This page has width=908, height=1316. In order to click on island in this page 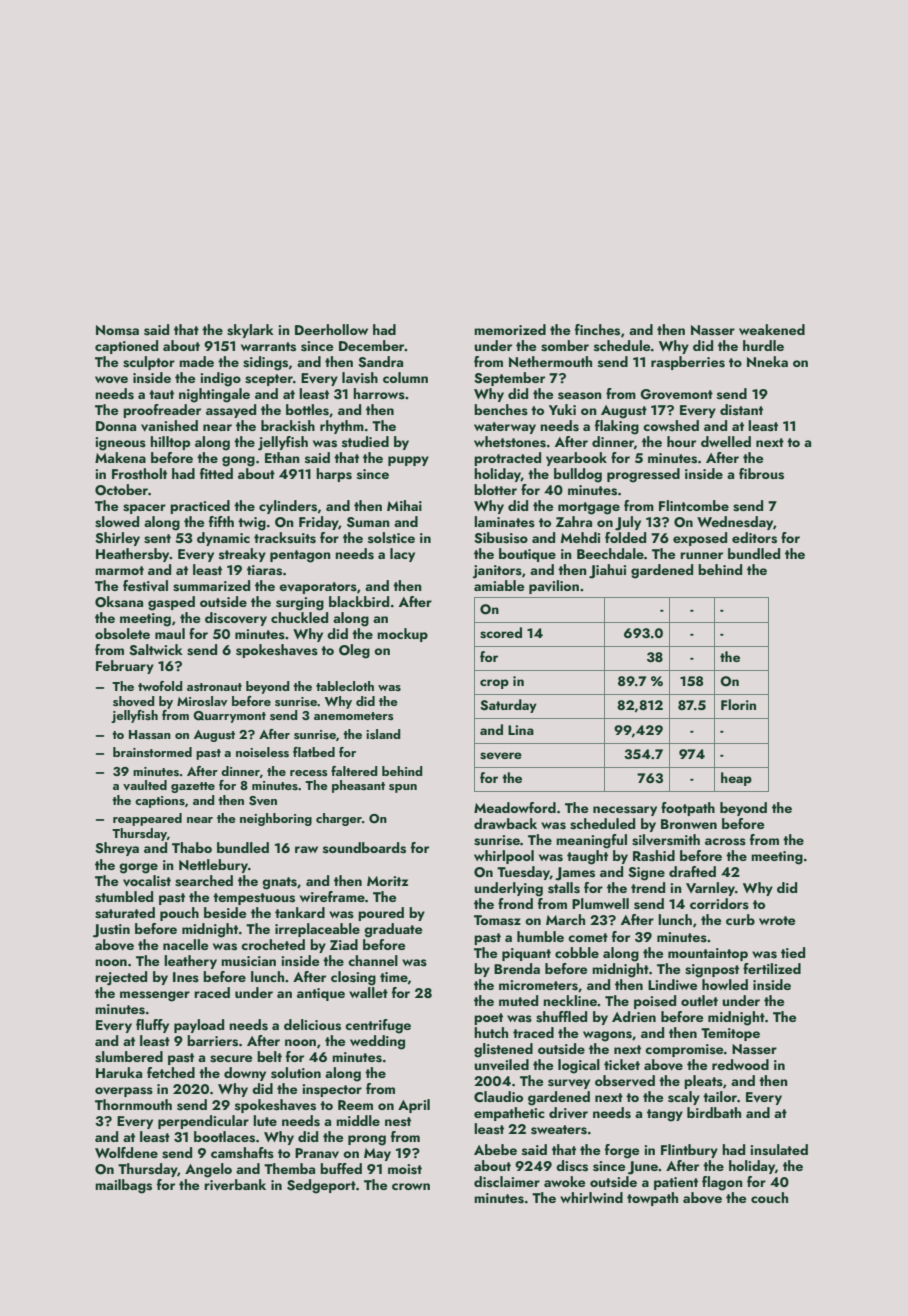, I will do `click(383, 734)`.
